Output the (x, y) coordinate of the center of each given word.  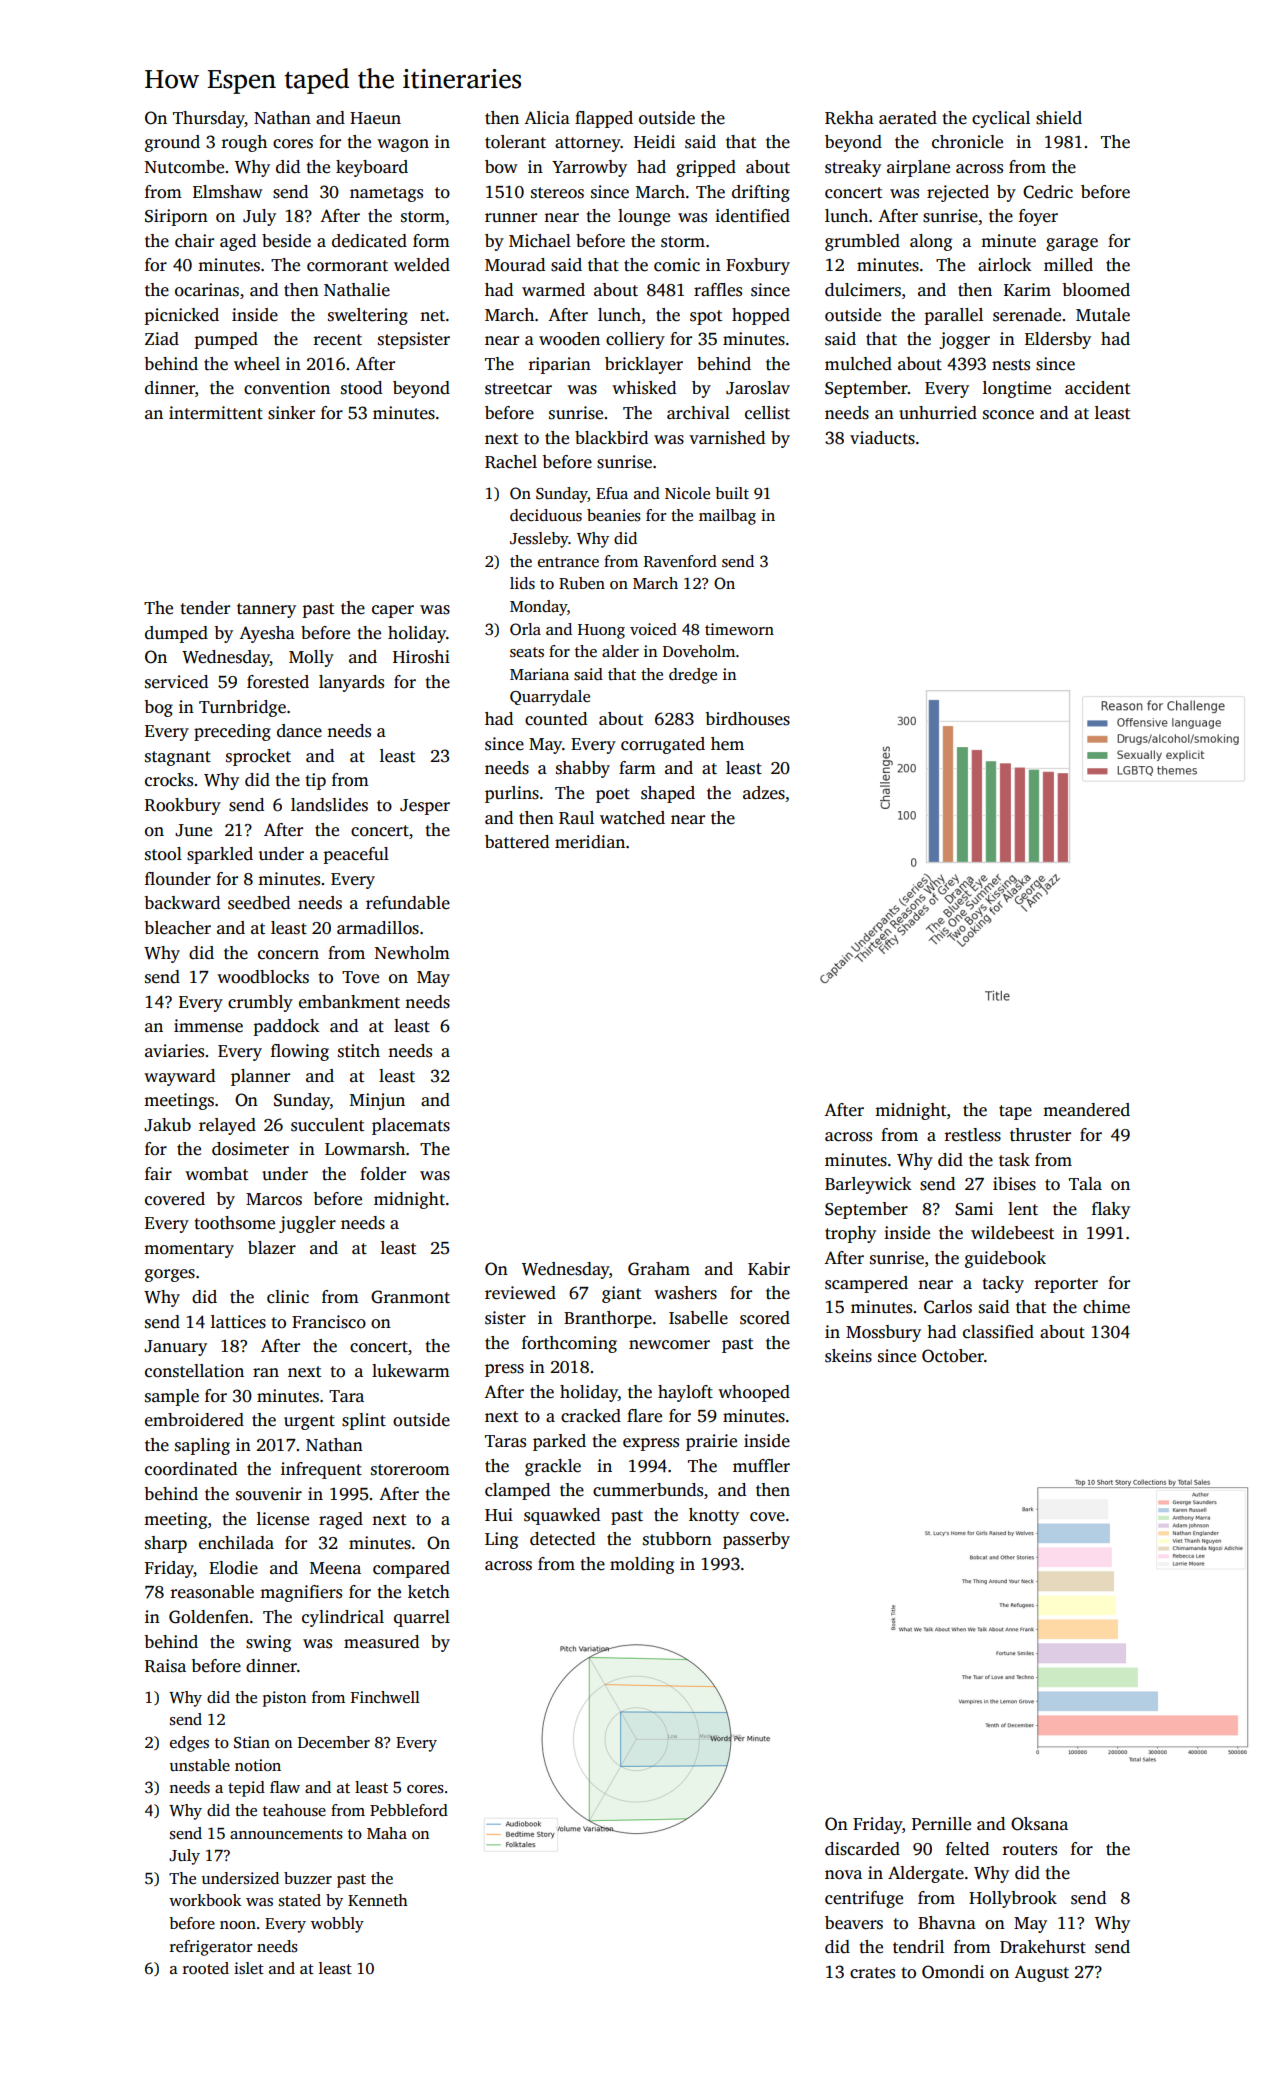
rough (244, 143)
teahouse (294, 1810)
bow (501, 167)
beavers (854, 1923)
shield (1059, 118)
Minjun (377, 1101)
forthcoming (569, 1344)
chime (1106, 1307)
